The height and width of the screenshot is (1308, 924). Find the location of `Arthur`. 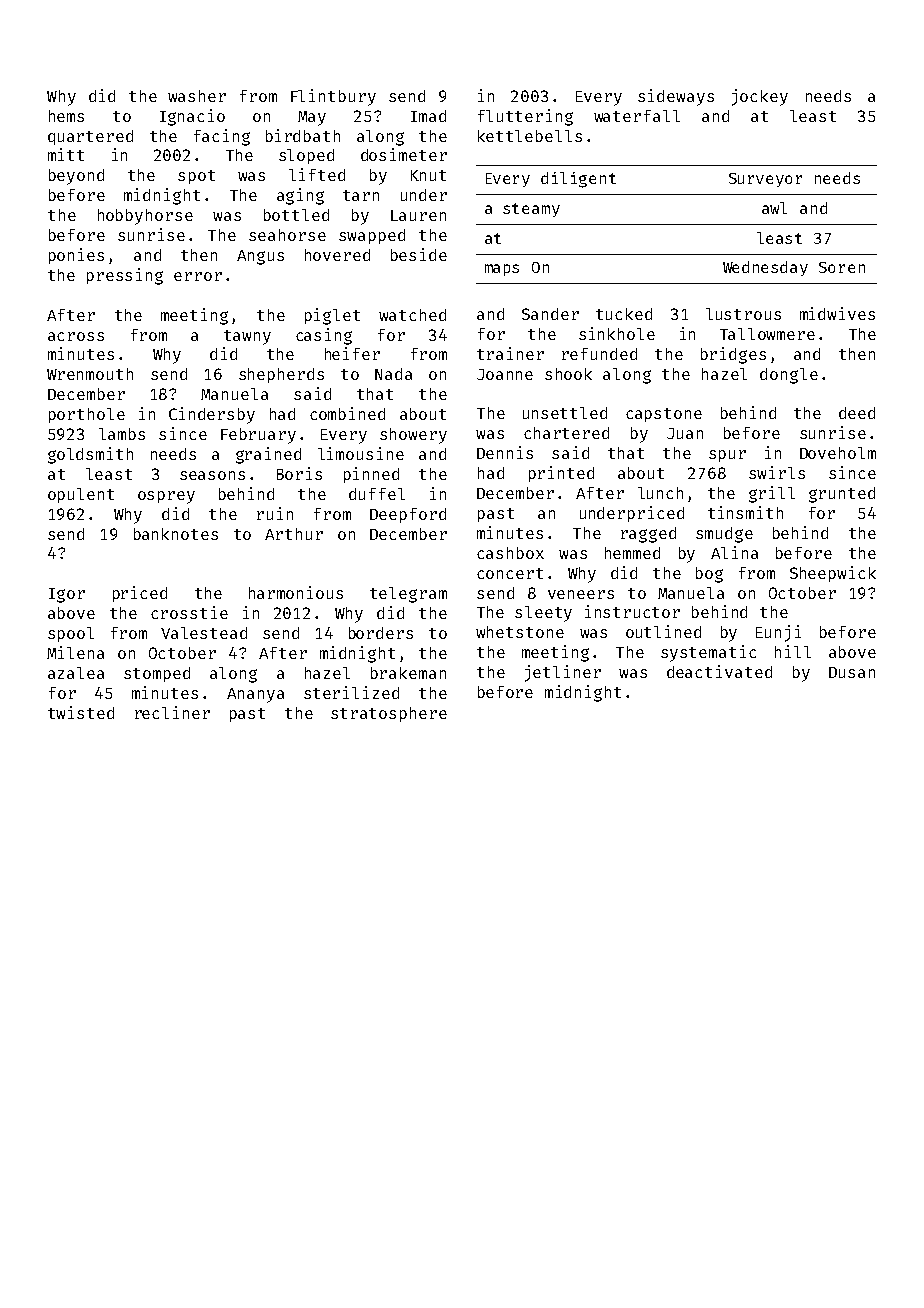

Arthur is located at coordinates (294, 534).
